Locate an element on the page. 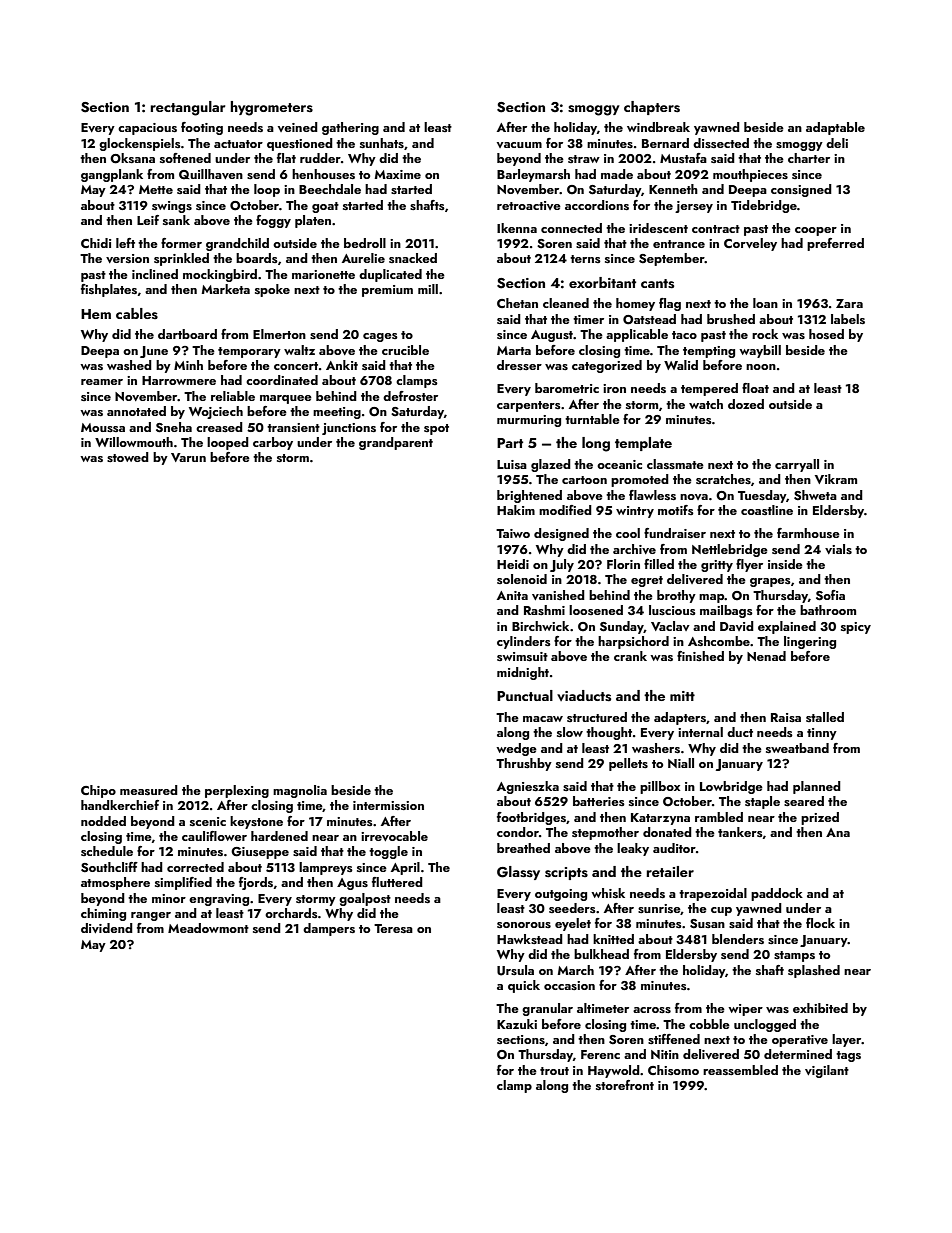  eyelet is located at coordinates (573, 924).
